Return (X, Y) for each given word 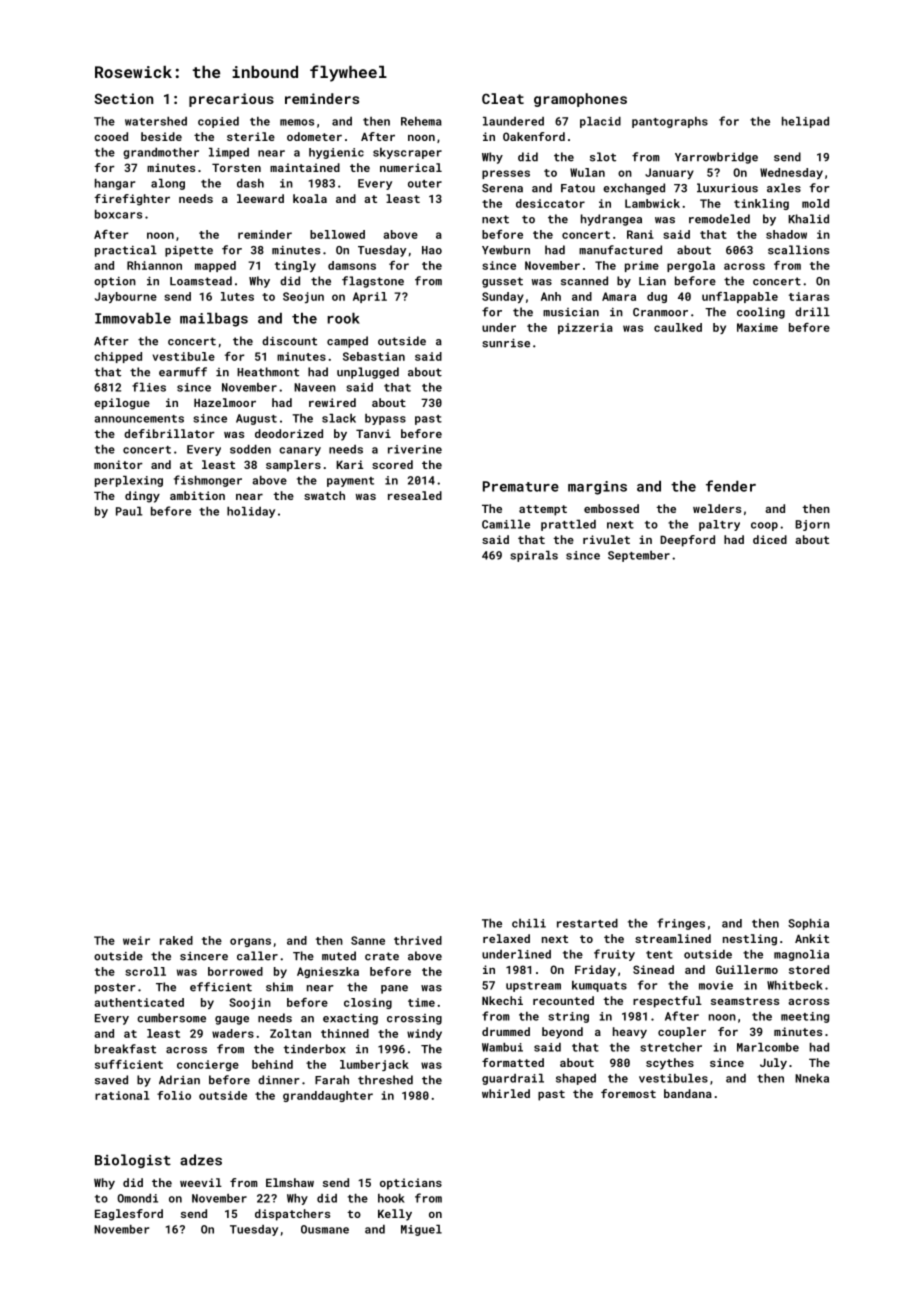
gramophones (580, 100)
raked (176, 940)
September (639, 556)
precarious (231, 100)
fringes (681, 924)
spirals (534, 556)
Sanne (368, 940)
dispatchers (292, 1215)
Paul (129, 511)
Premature (521, 486)
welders (717, 508)
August (256, 419)
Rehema (421, 121)
